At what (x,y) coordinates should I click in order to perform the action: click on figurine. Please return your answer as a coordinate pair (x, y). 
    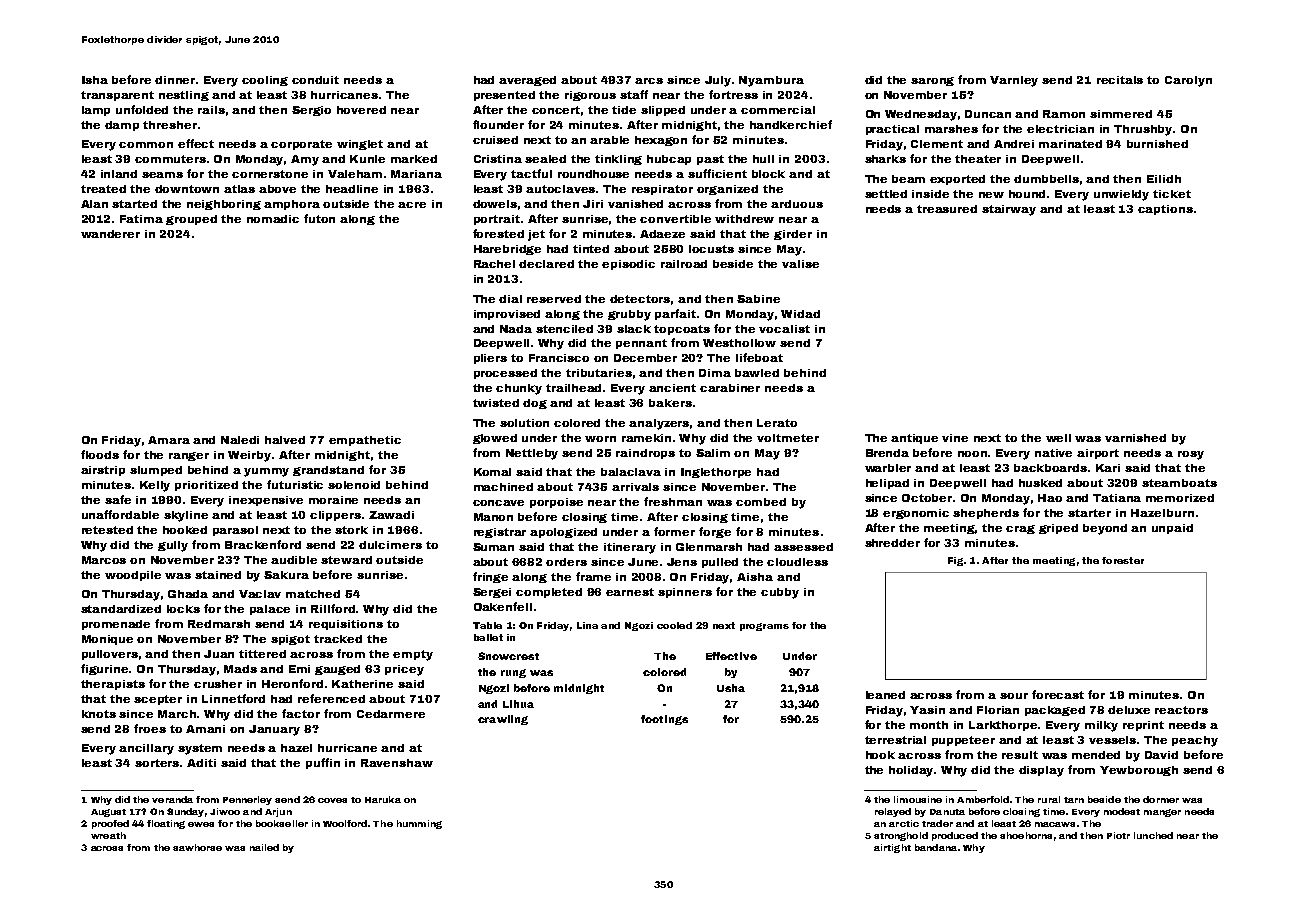
    Looking at the image, I should click on (105, 669).
